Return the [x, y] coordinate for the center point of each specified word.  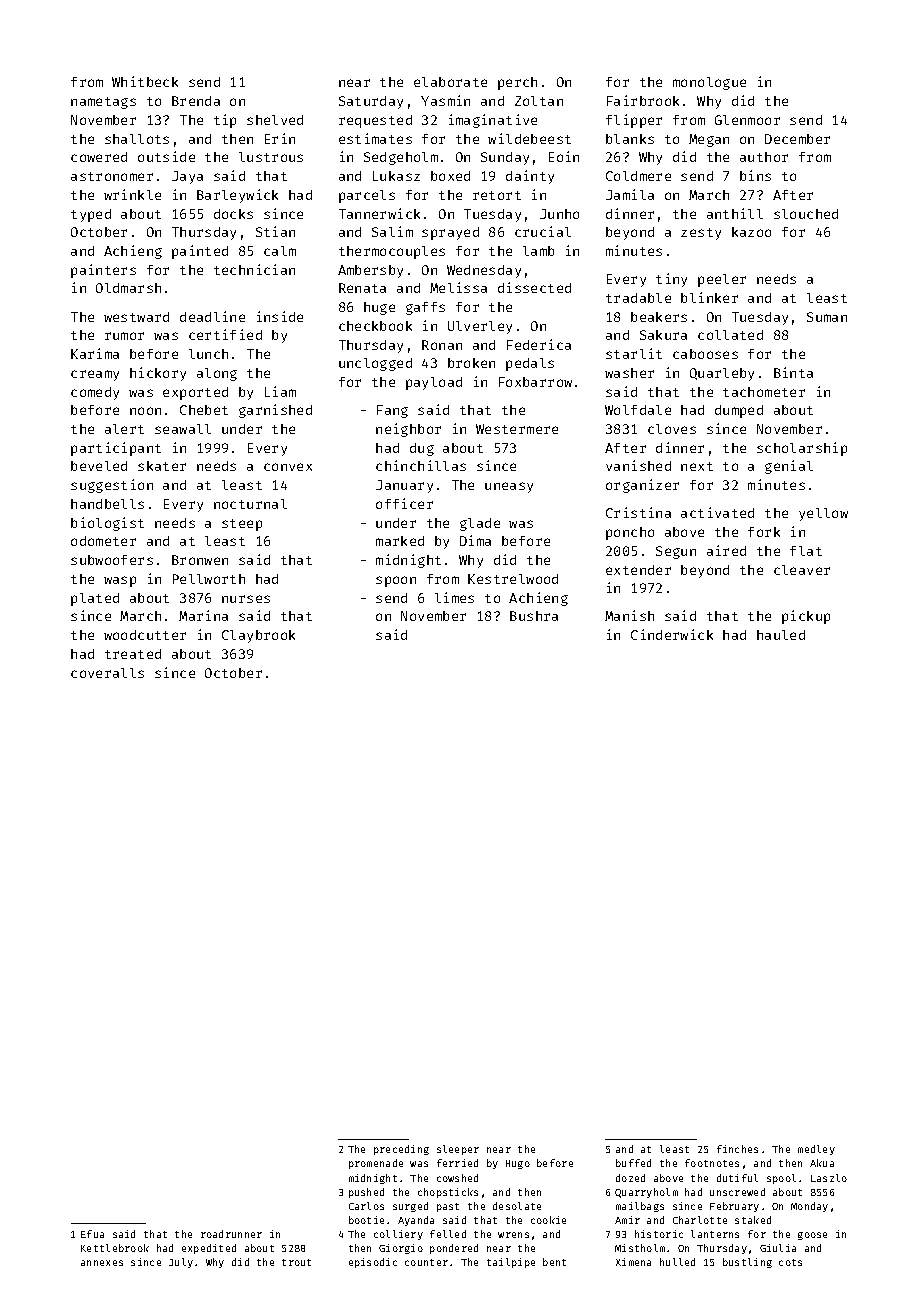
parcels [367, 196]
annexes [102, 1263]
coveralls [107, 673]
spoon [396, 581]
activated [717, 512]
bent [554, 1262]
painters [103, 271]
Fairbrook [643, 100]
